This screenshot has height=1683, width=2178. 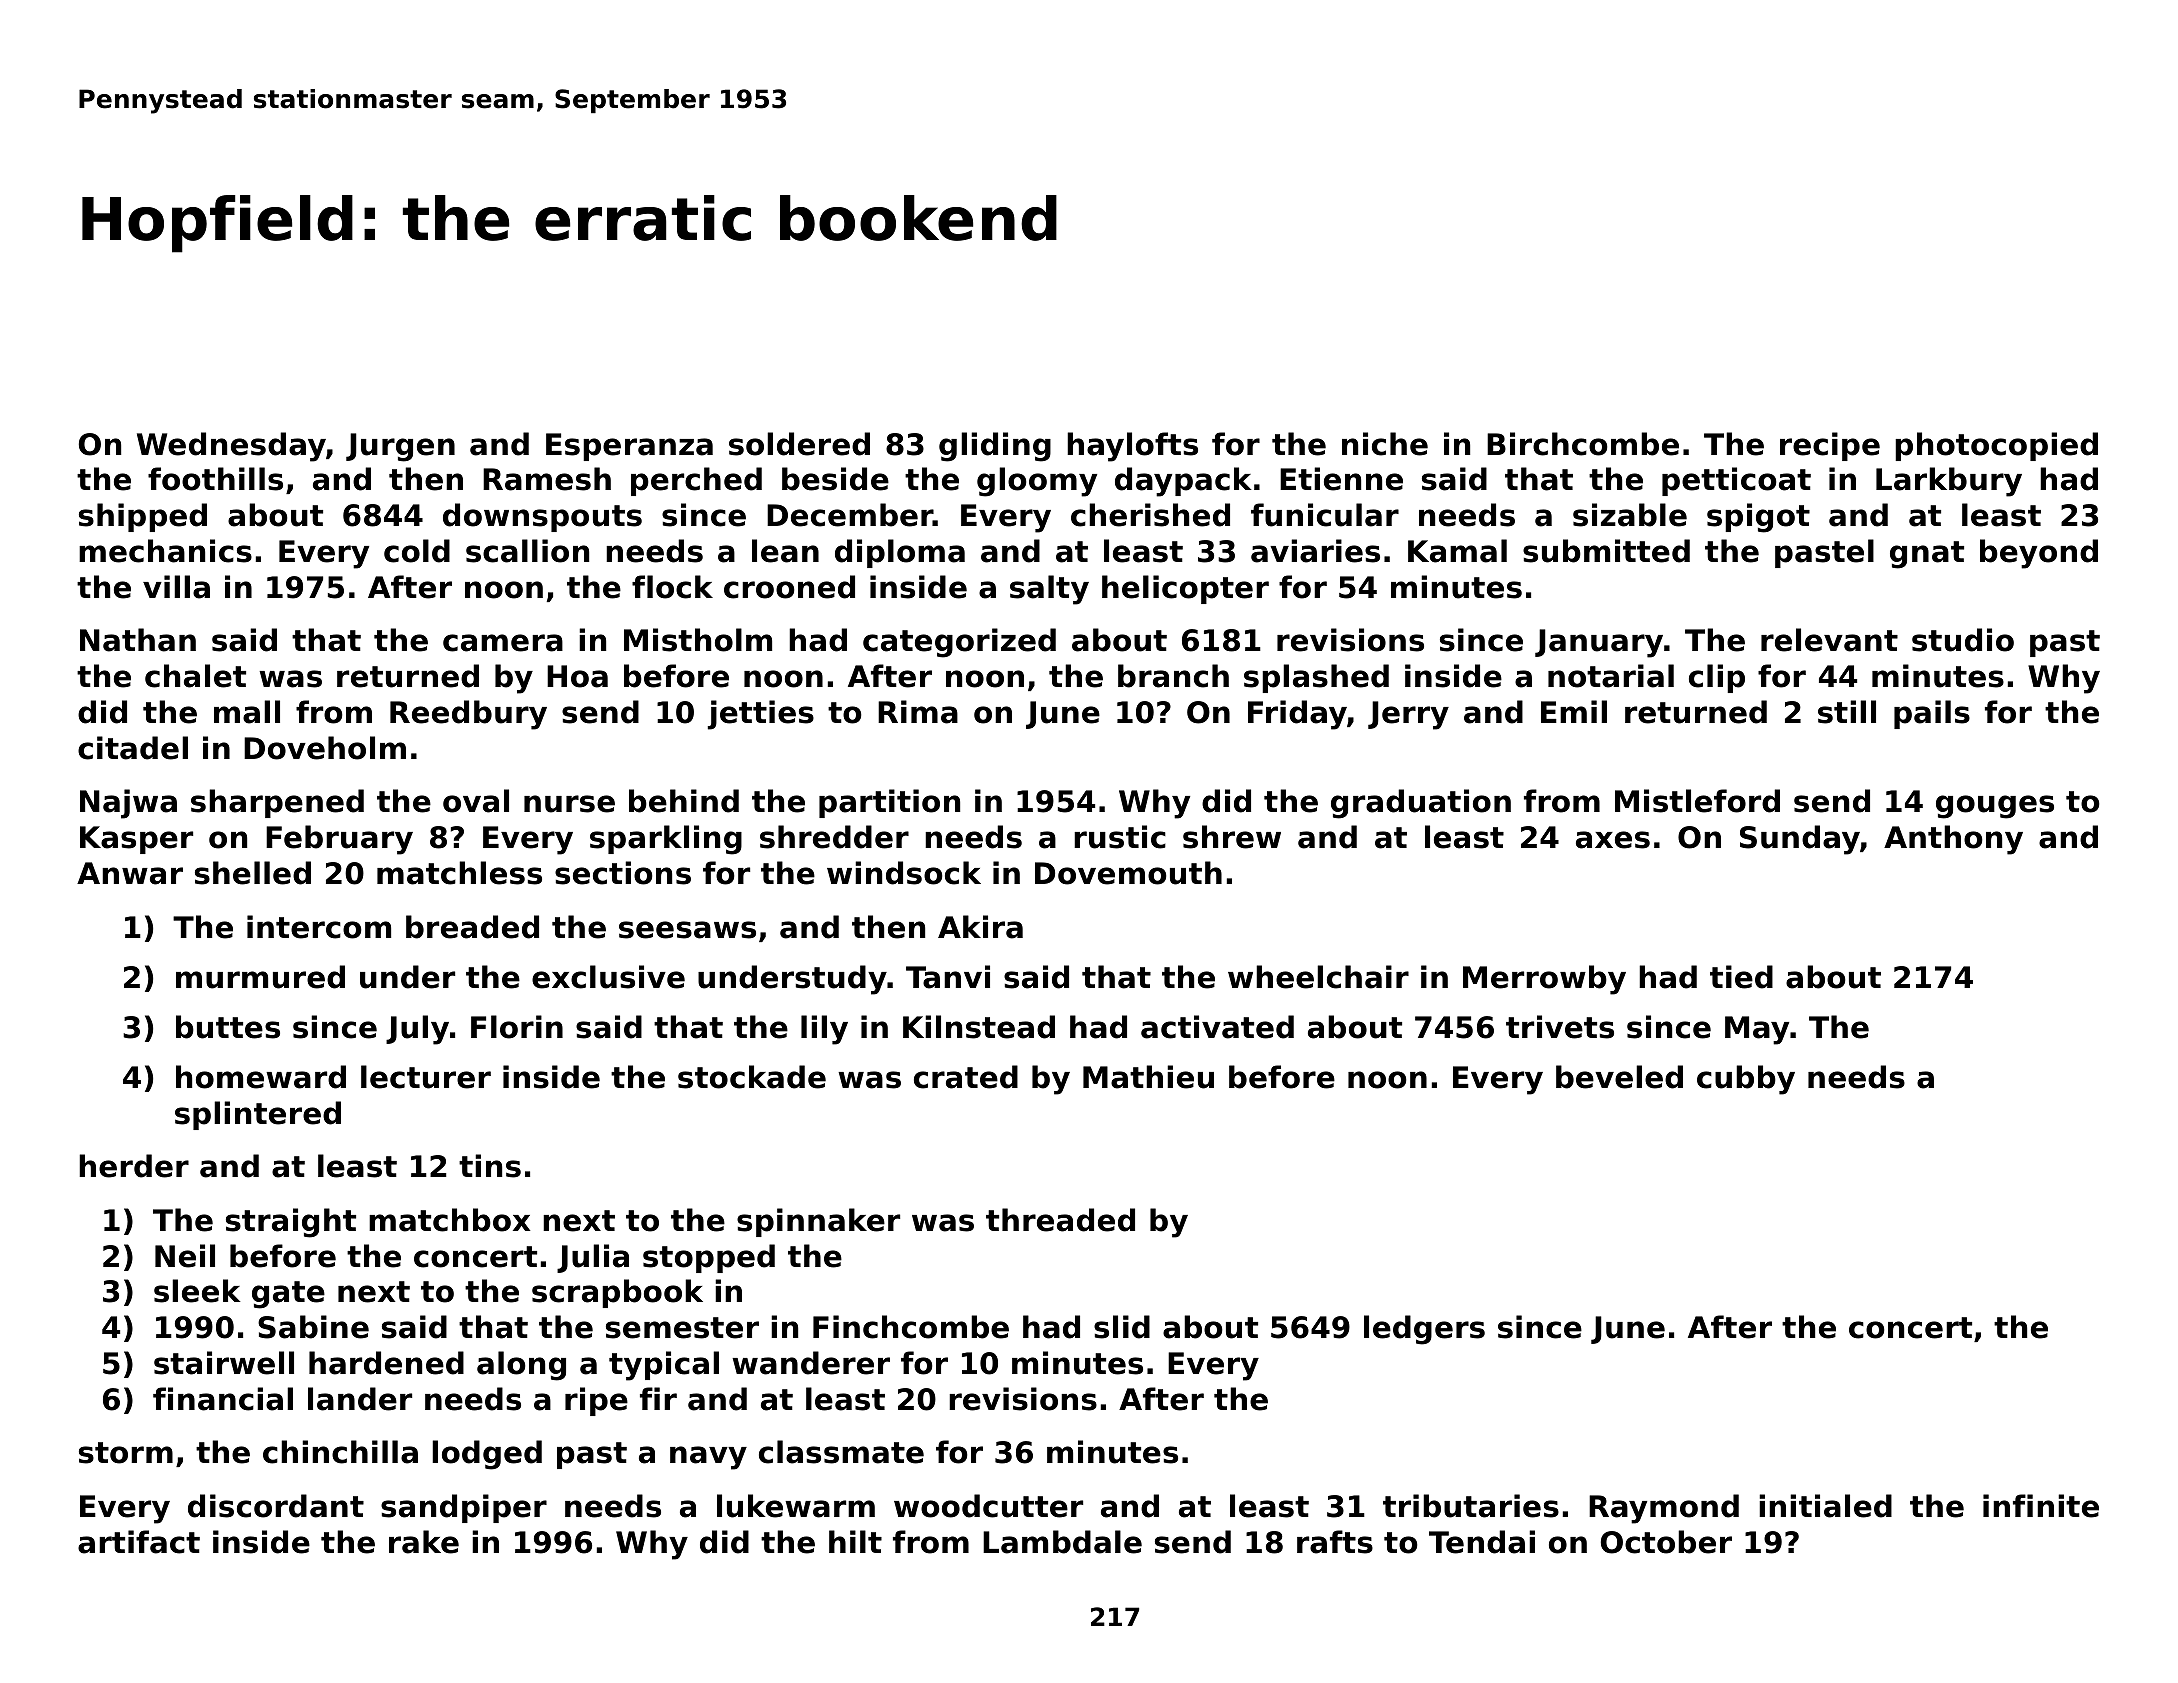 I want to click on threaded, so click(x=1060, y=1220).
